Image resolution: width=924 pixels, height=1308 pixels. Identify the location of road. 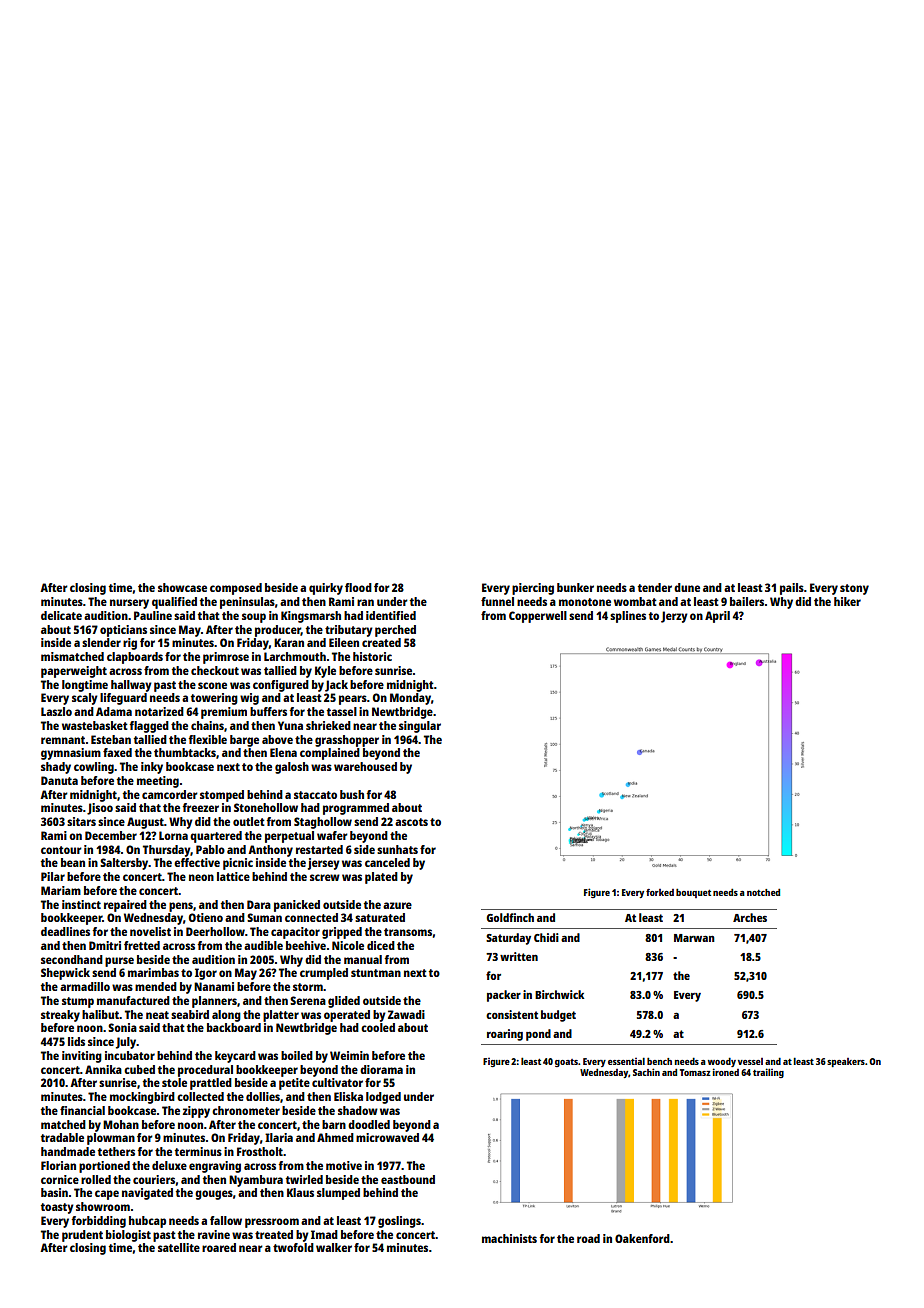
(588, 1238).
